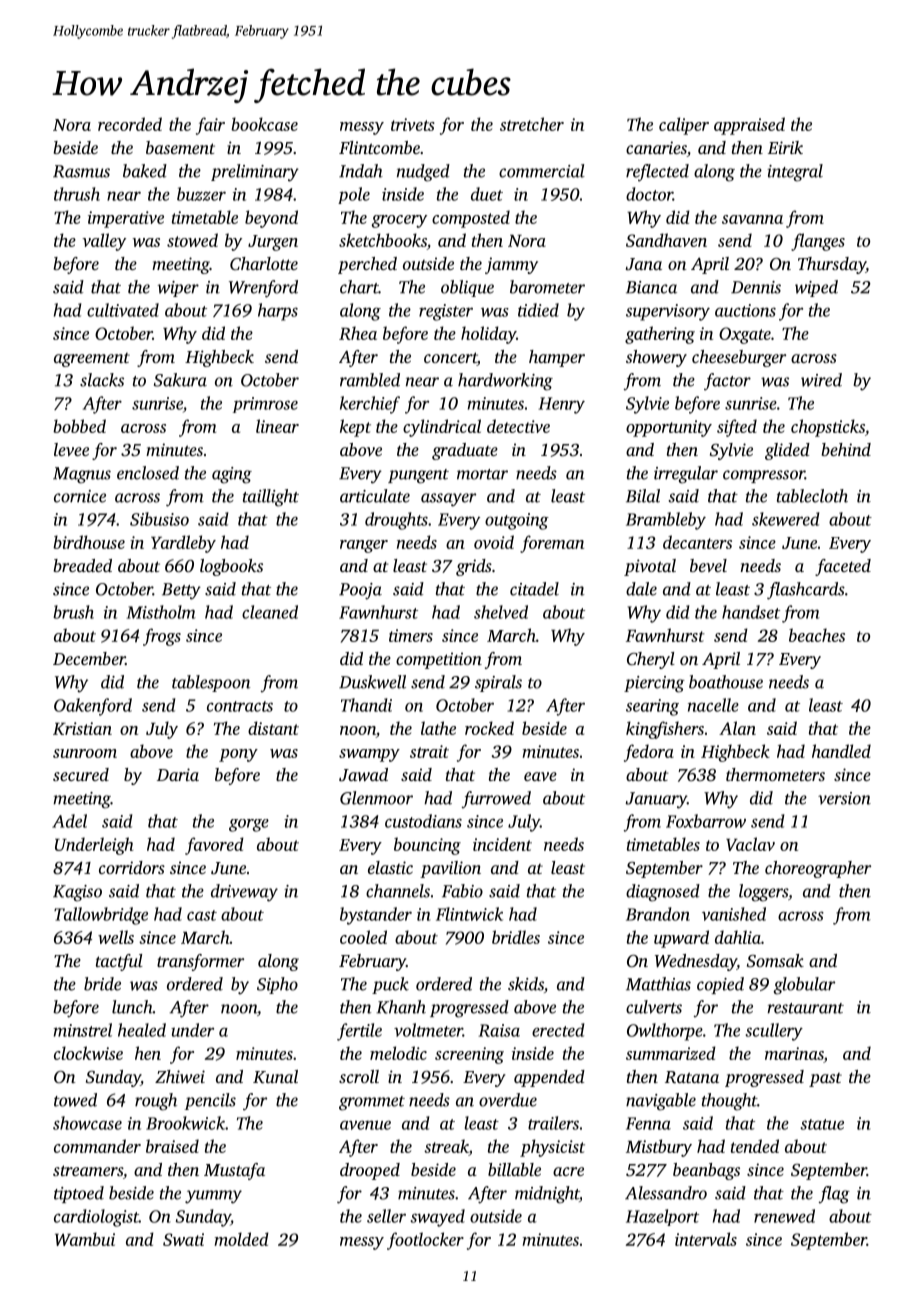 This page has width=924, height=1308. I want to click on wiped, so click(816, 288).
